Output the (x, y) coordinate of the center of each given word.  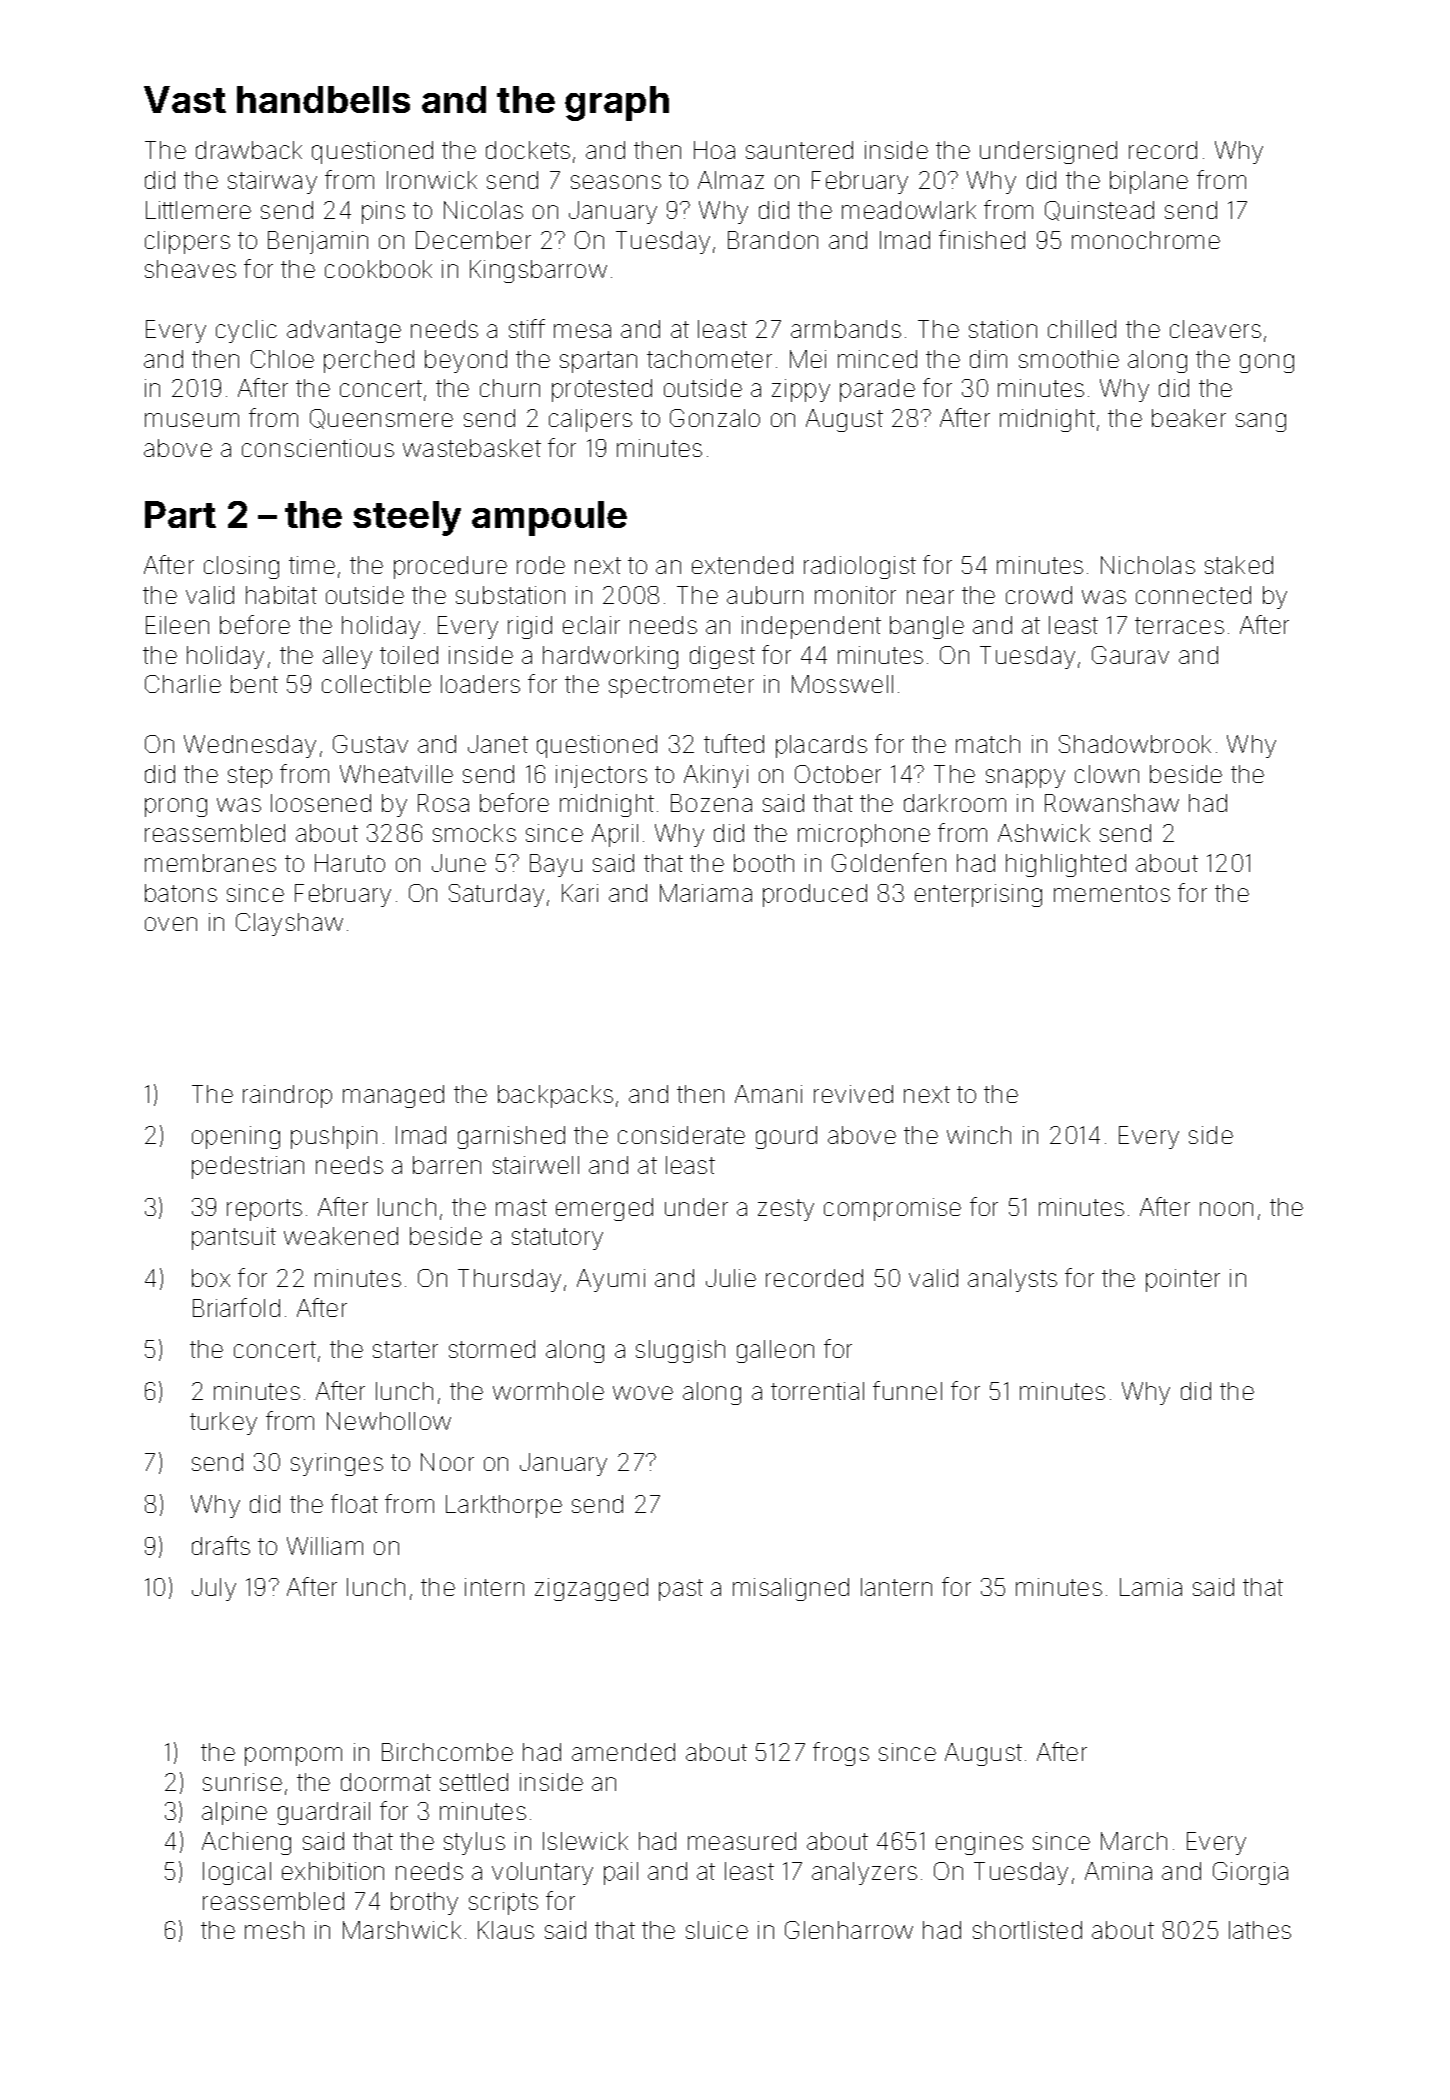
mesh (274, 1930)
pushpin (334, 1137)
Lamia (1151, 1587)
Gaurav (1130, 655)
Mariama (706, 893)
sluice (717, 1930)
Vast (185, 99)
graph (617, 103)
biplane (1149, 182)
